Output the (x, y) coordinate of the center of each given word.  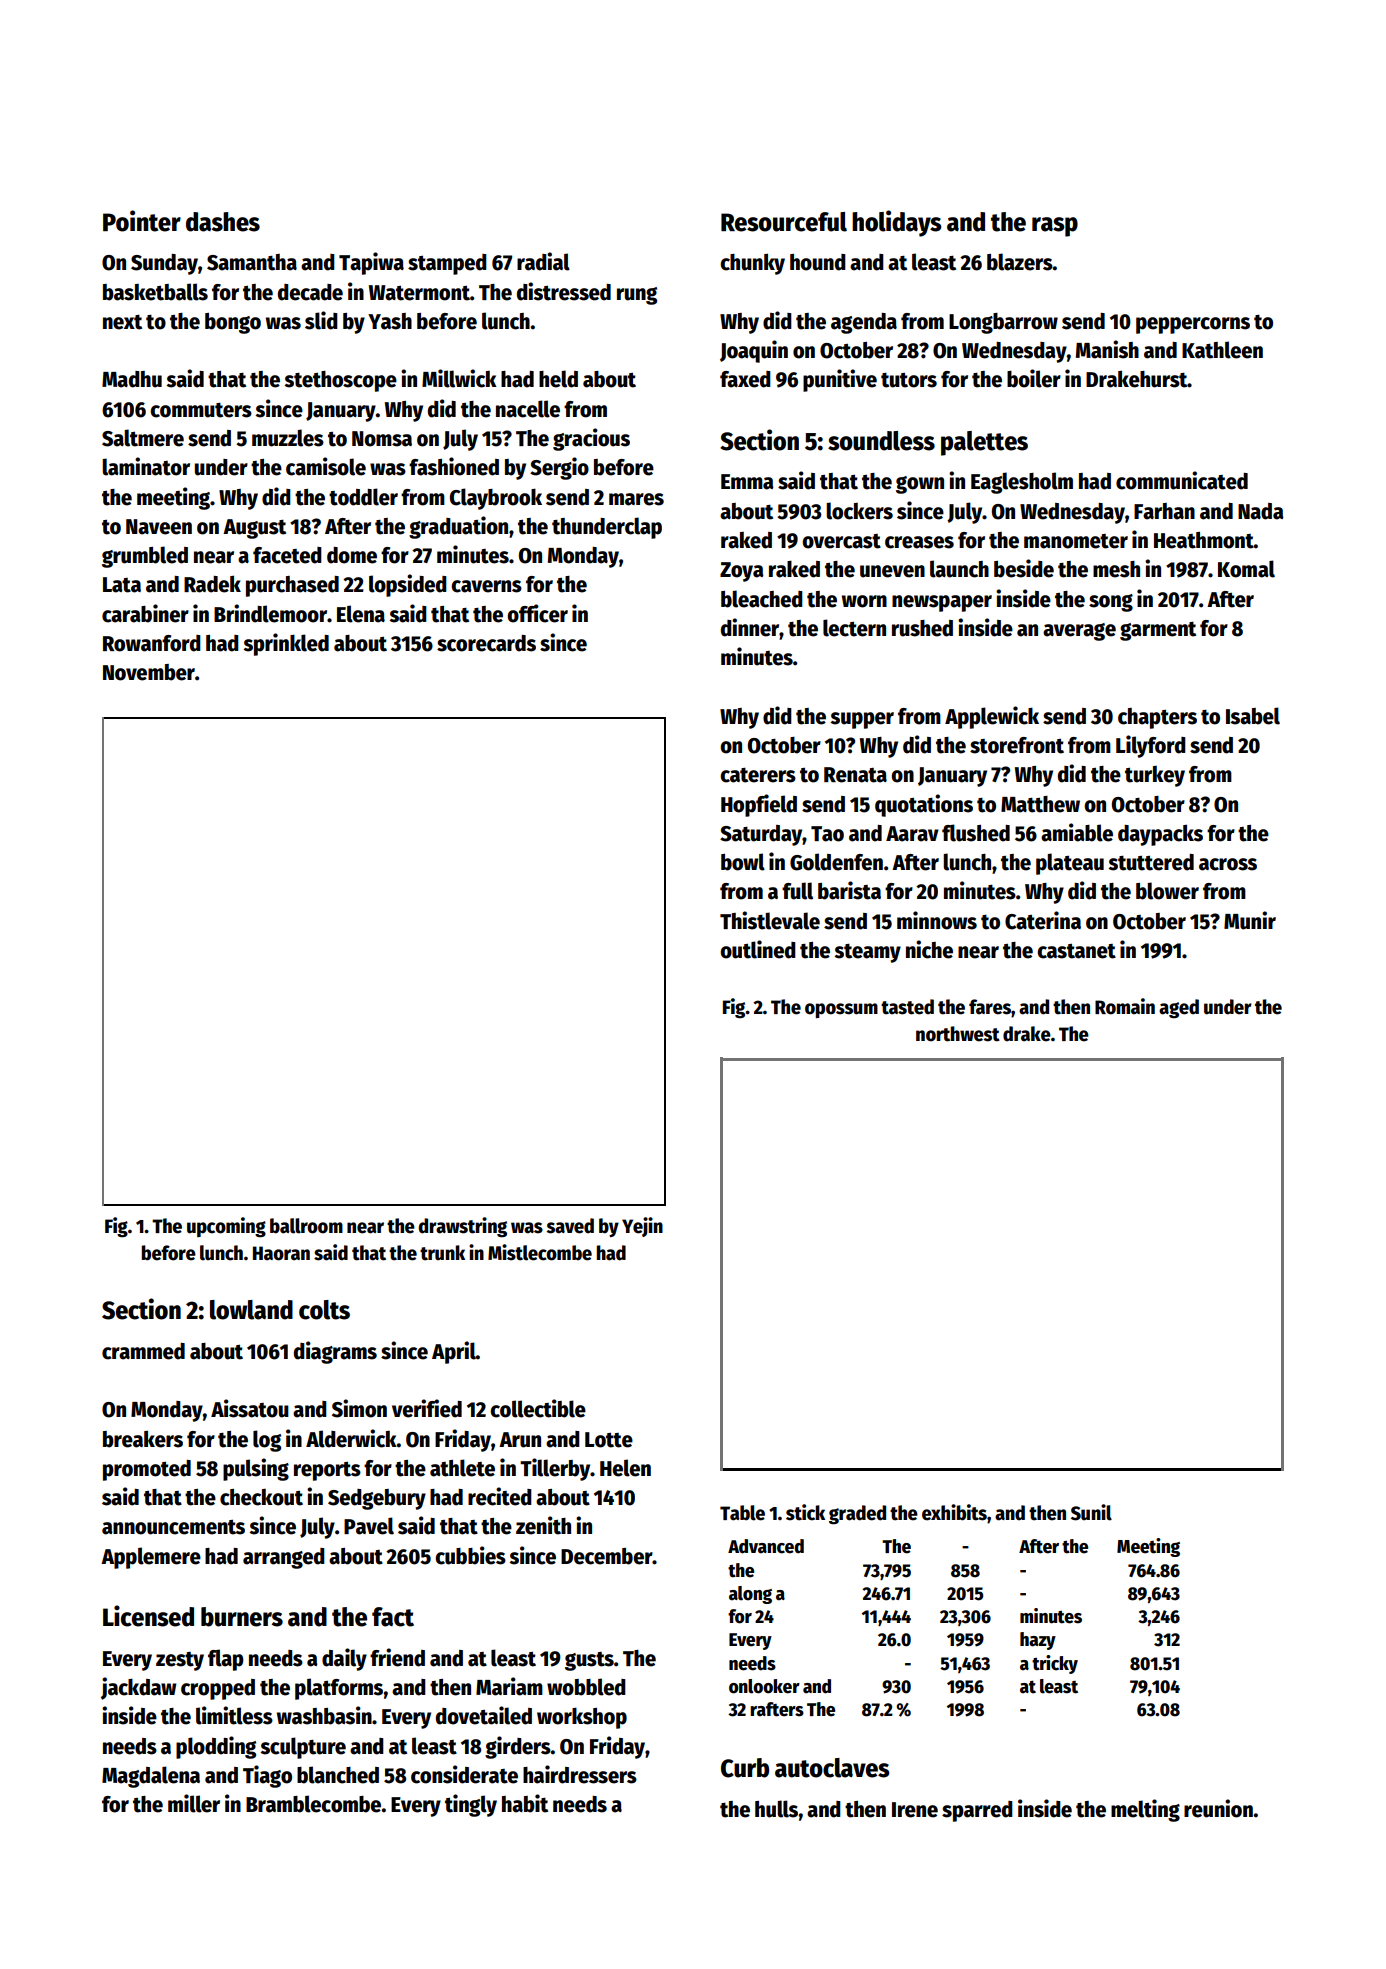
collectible (538, 1408)
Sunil (1091, 1512)
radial (543, 261)
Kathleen (1222, 350)
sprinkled (286, 644)
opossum (841, 1010)
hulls (777, 1809)
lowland (251, 1310)
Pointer (142, 221)
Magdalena (151, 1777)
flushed (976, 833)
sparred (977, 1811)
